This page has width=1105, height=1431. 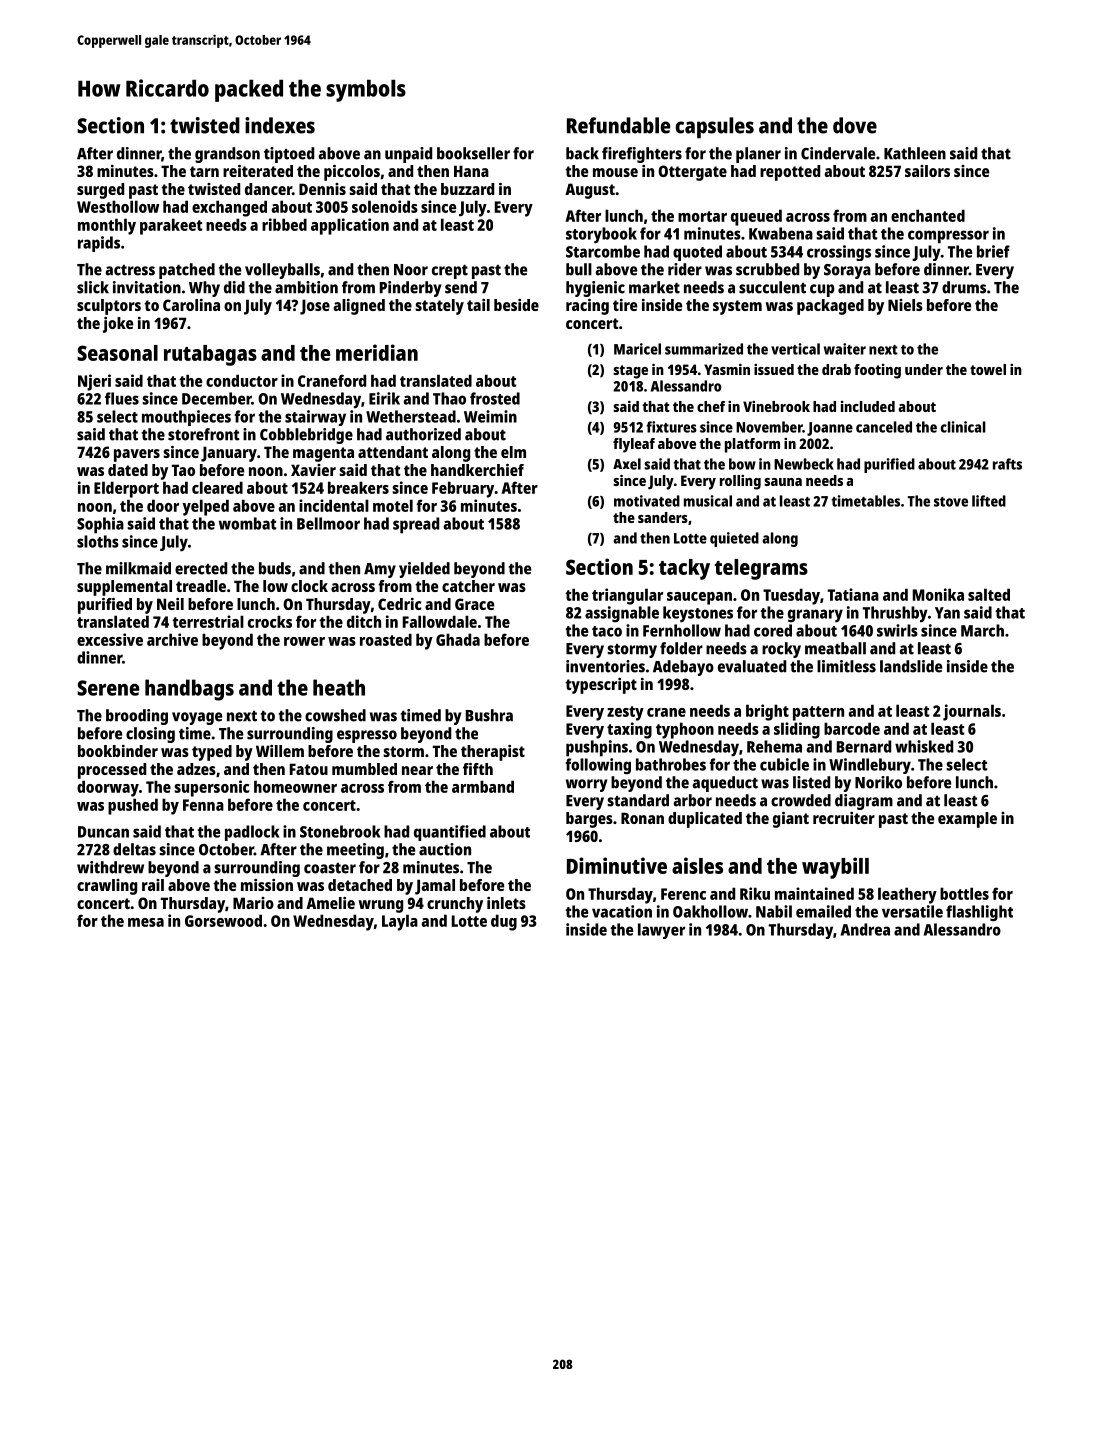 What do you see at coordinates (229, 454) in the page?
I see `January` at bounding box center [229, 454].
